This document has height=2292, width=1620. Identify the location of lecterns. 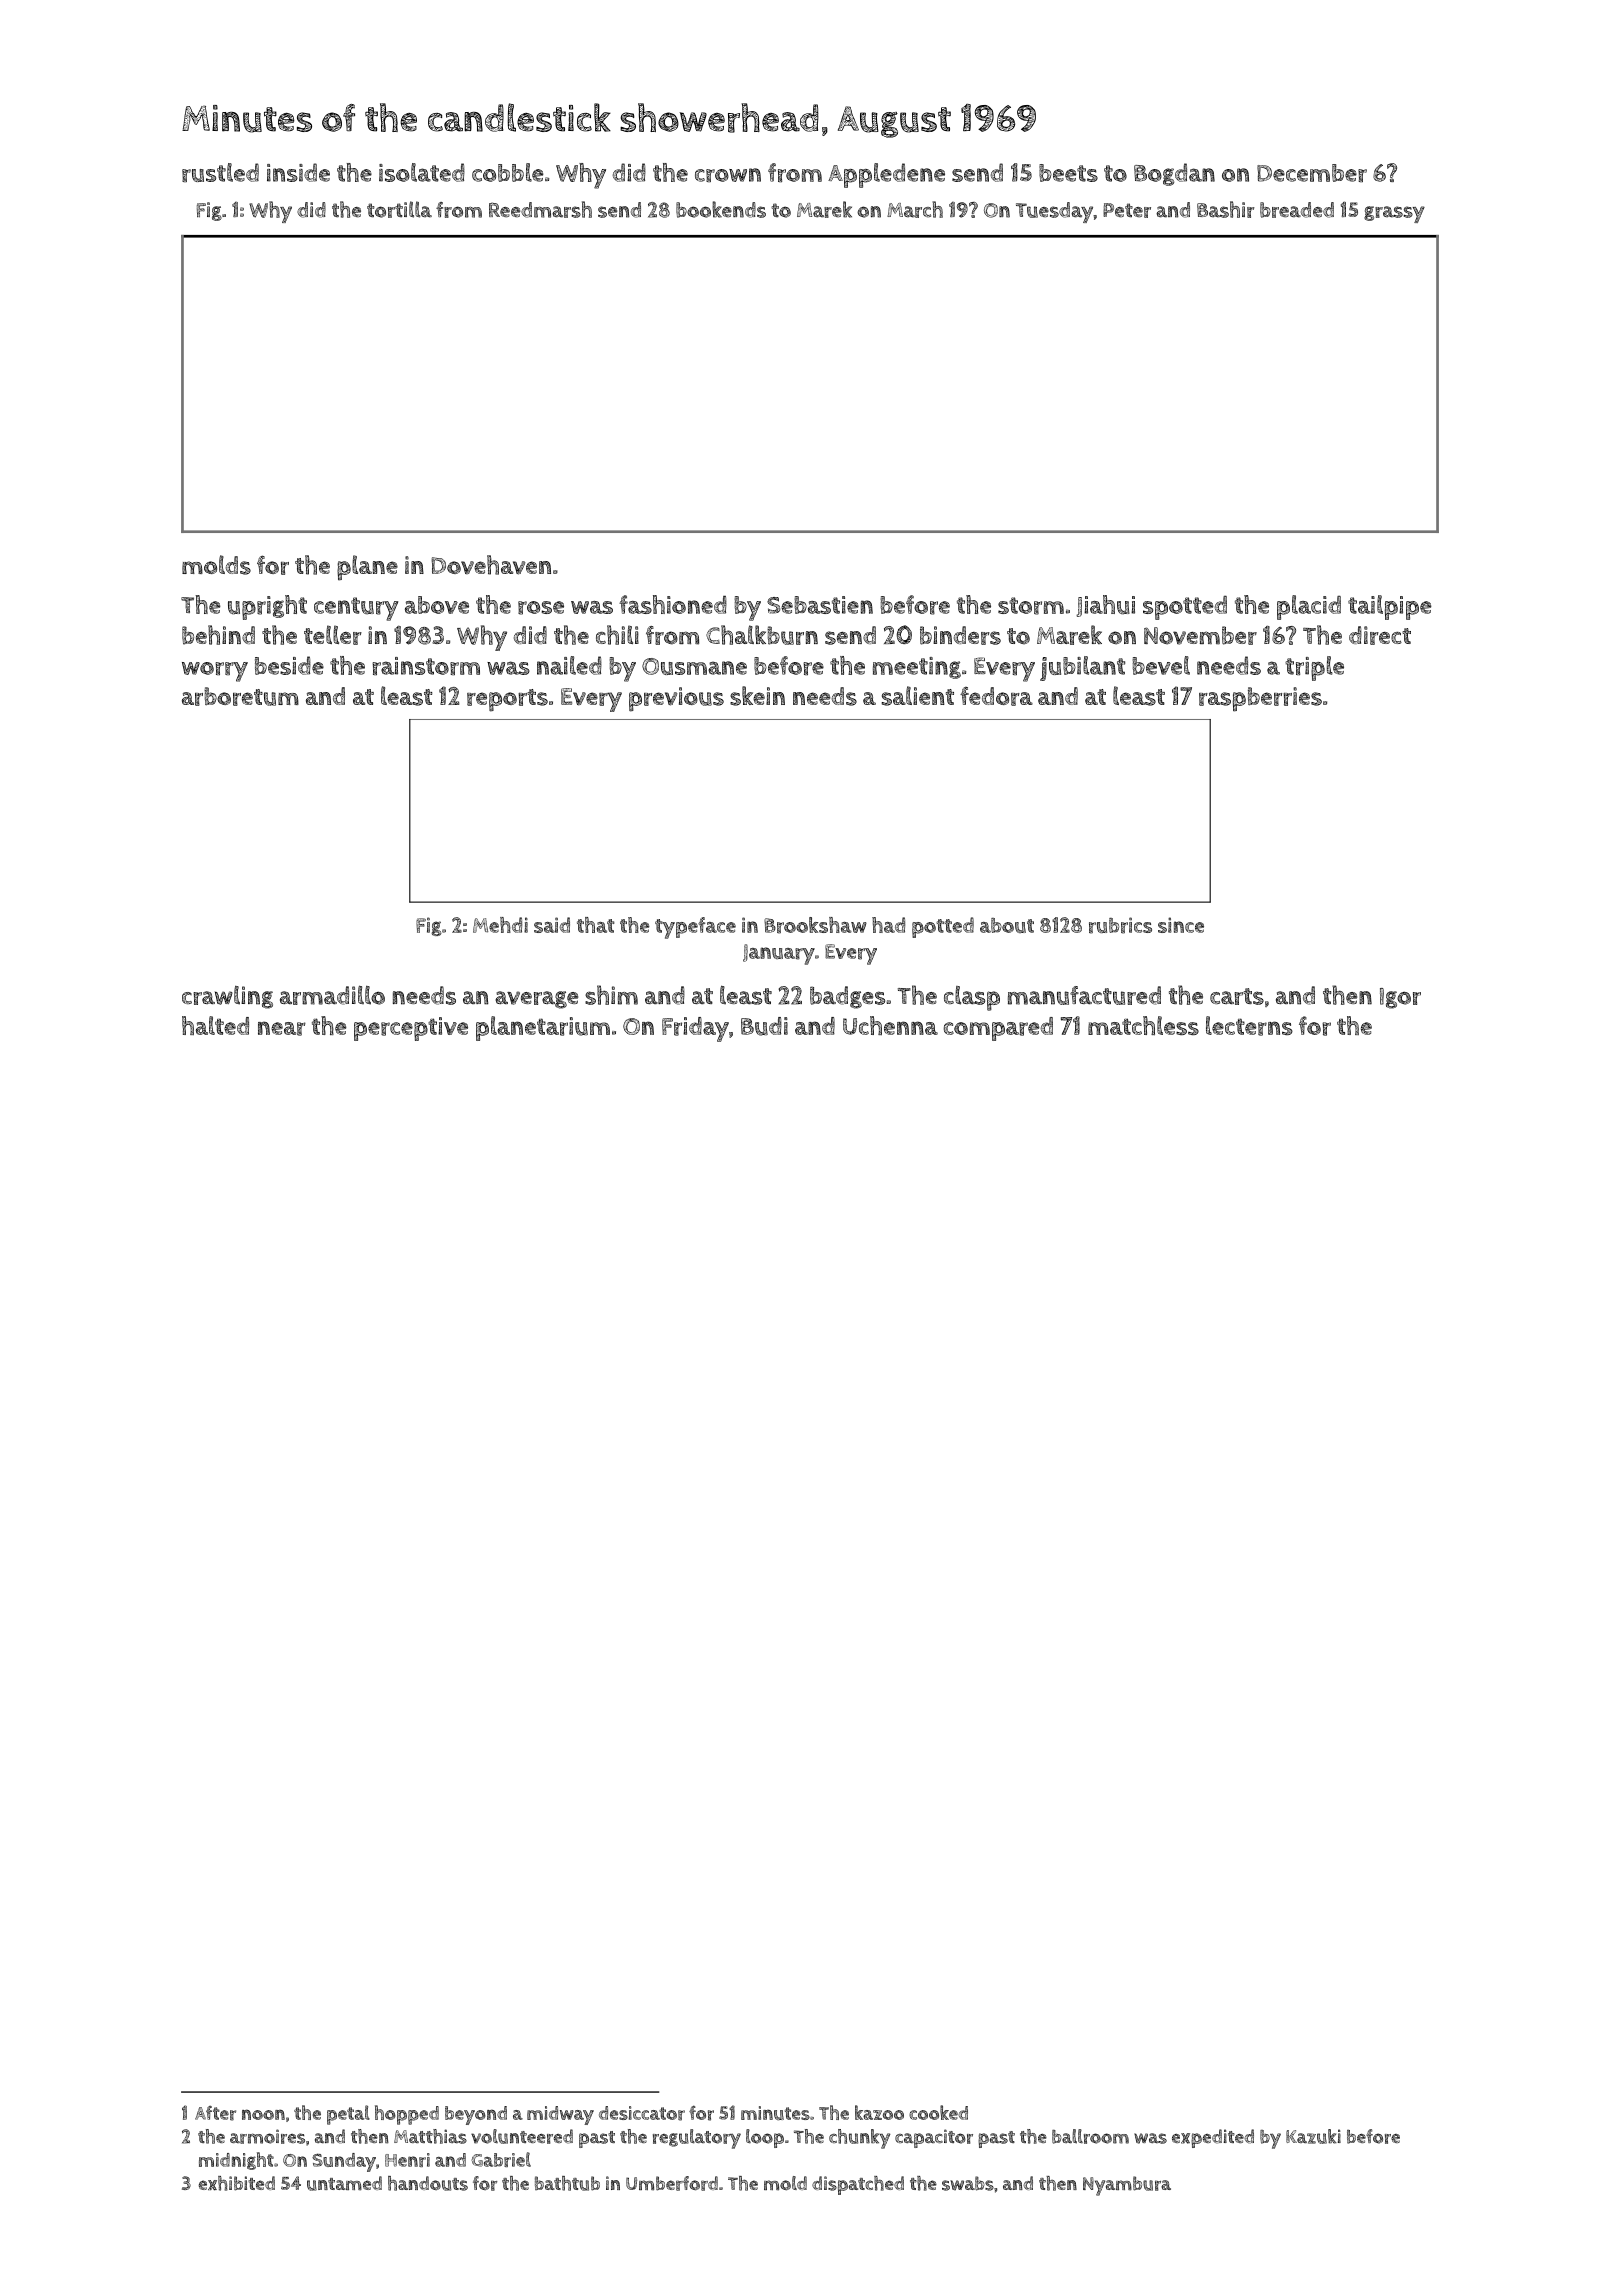
(1249, 1026).
